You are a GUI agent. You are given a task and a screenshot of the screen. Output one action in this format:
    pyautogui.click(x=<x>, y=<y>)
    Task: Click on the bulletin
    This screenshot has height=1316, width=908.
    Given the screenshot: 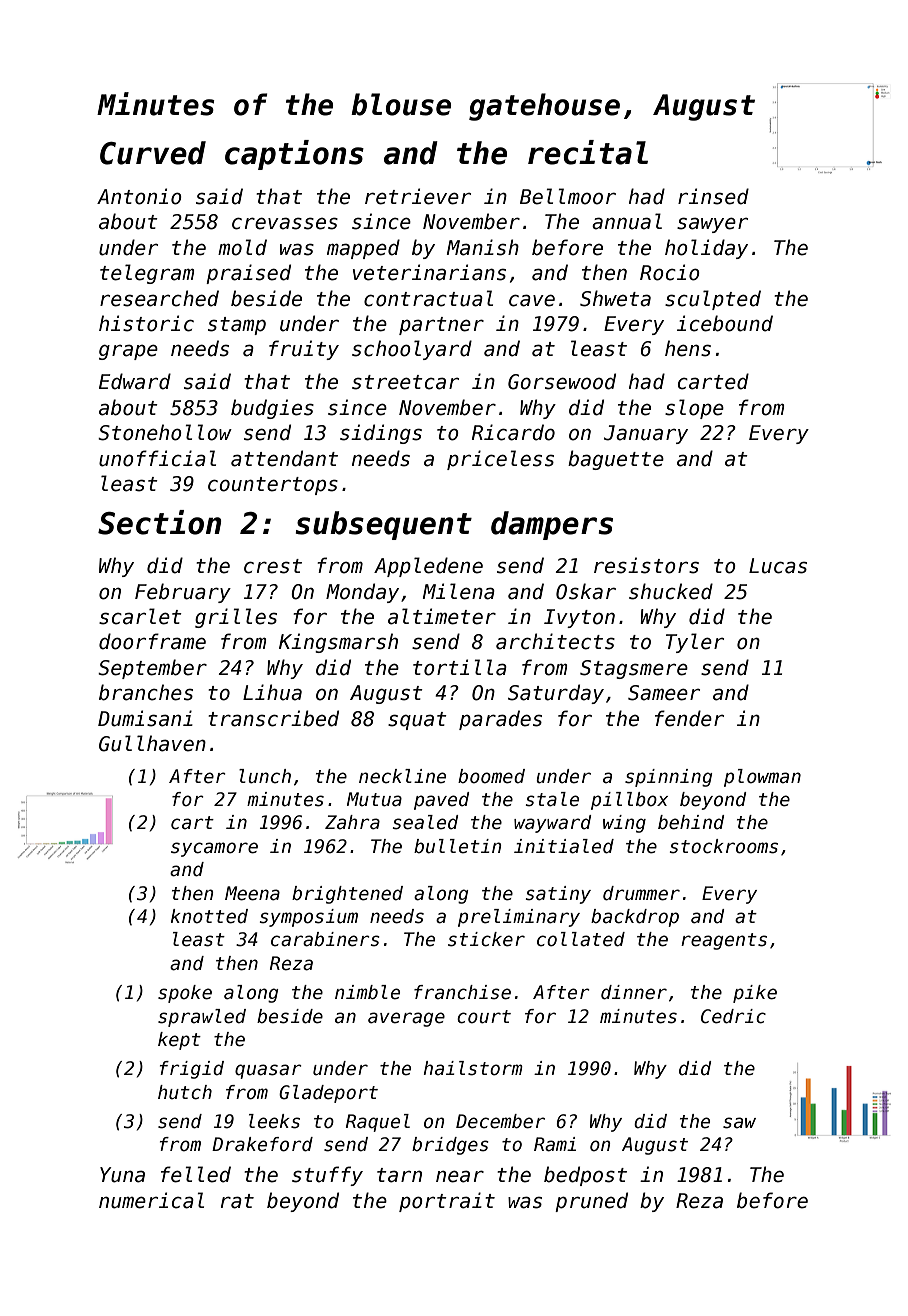 What is the action you would take?
    pyautogui.click(x=458, y=846)
